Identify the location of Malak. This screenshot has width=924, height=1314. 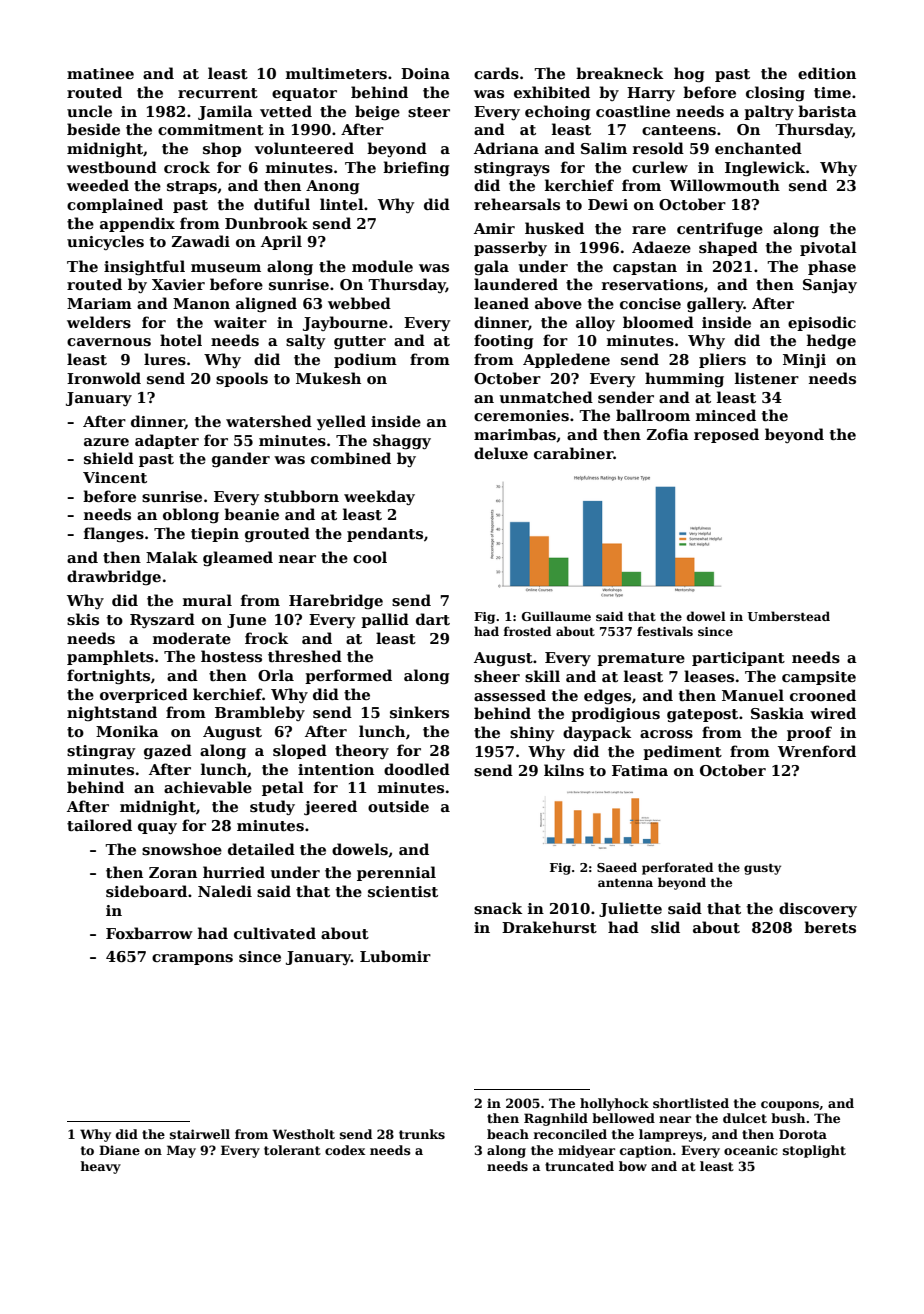
(172, 557).
